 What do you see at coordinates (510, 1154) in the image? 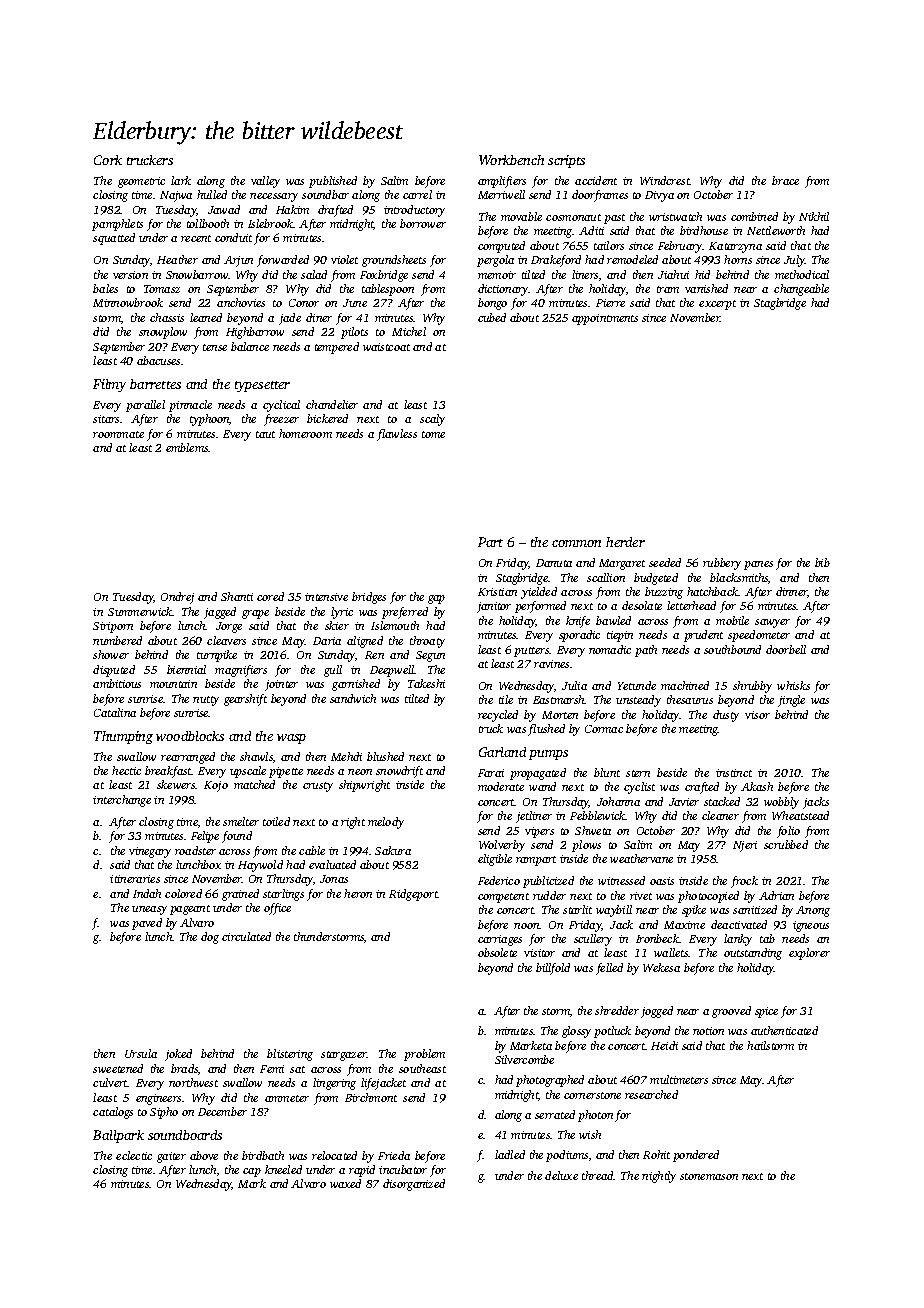
I see `ladled` at bounding box center [510, 1154].
